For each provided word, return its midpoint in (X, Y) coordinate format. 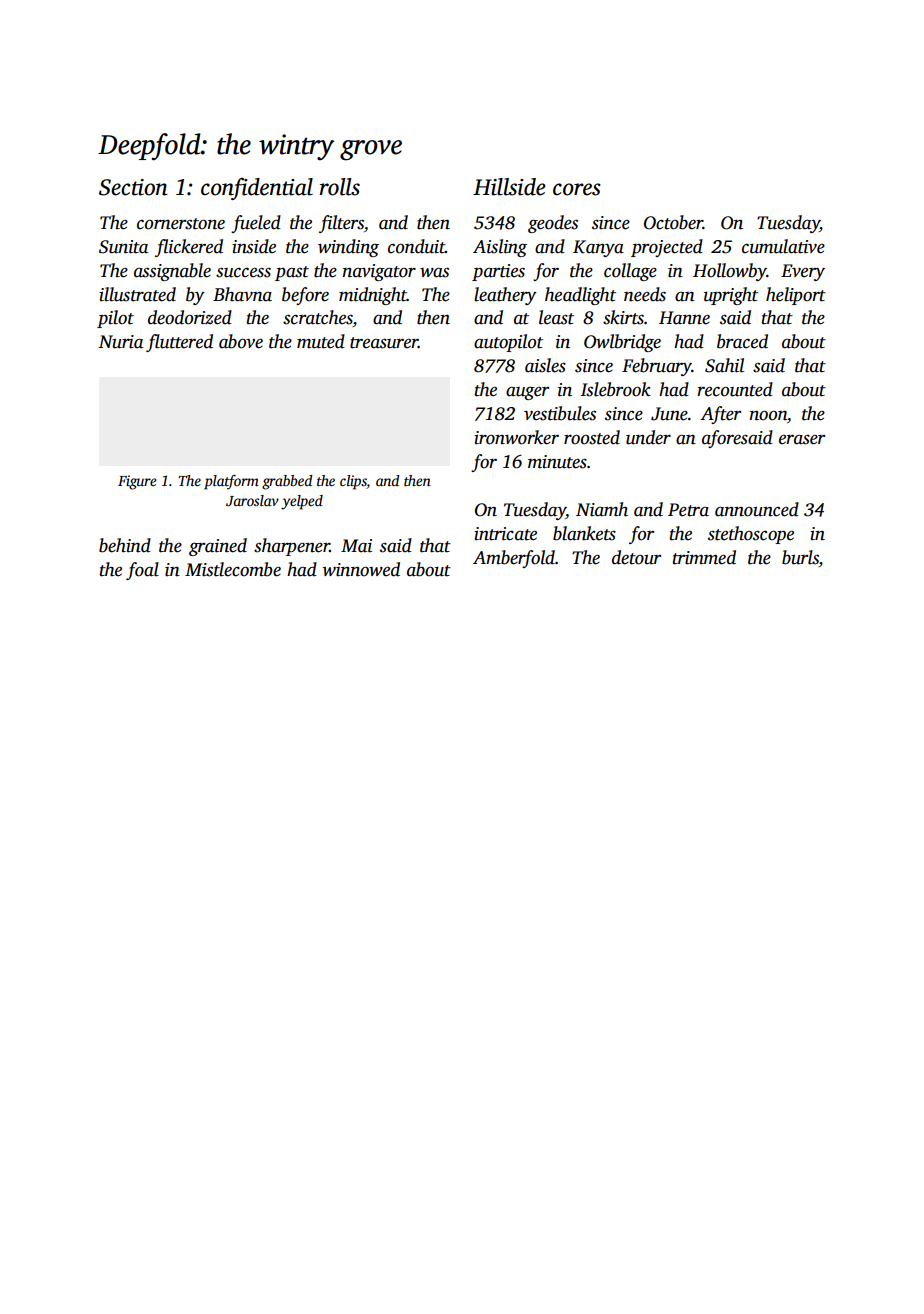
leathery (505, 296)
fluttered (179, 343)
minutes (557, 462)
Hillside (509, 187)
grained (218, 547)
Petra (688, 510)
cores (577, 189)
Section (133, 187)
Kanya (598, 248)
